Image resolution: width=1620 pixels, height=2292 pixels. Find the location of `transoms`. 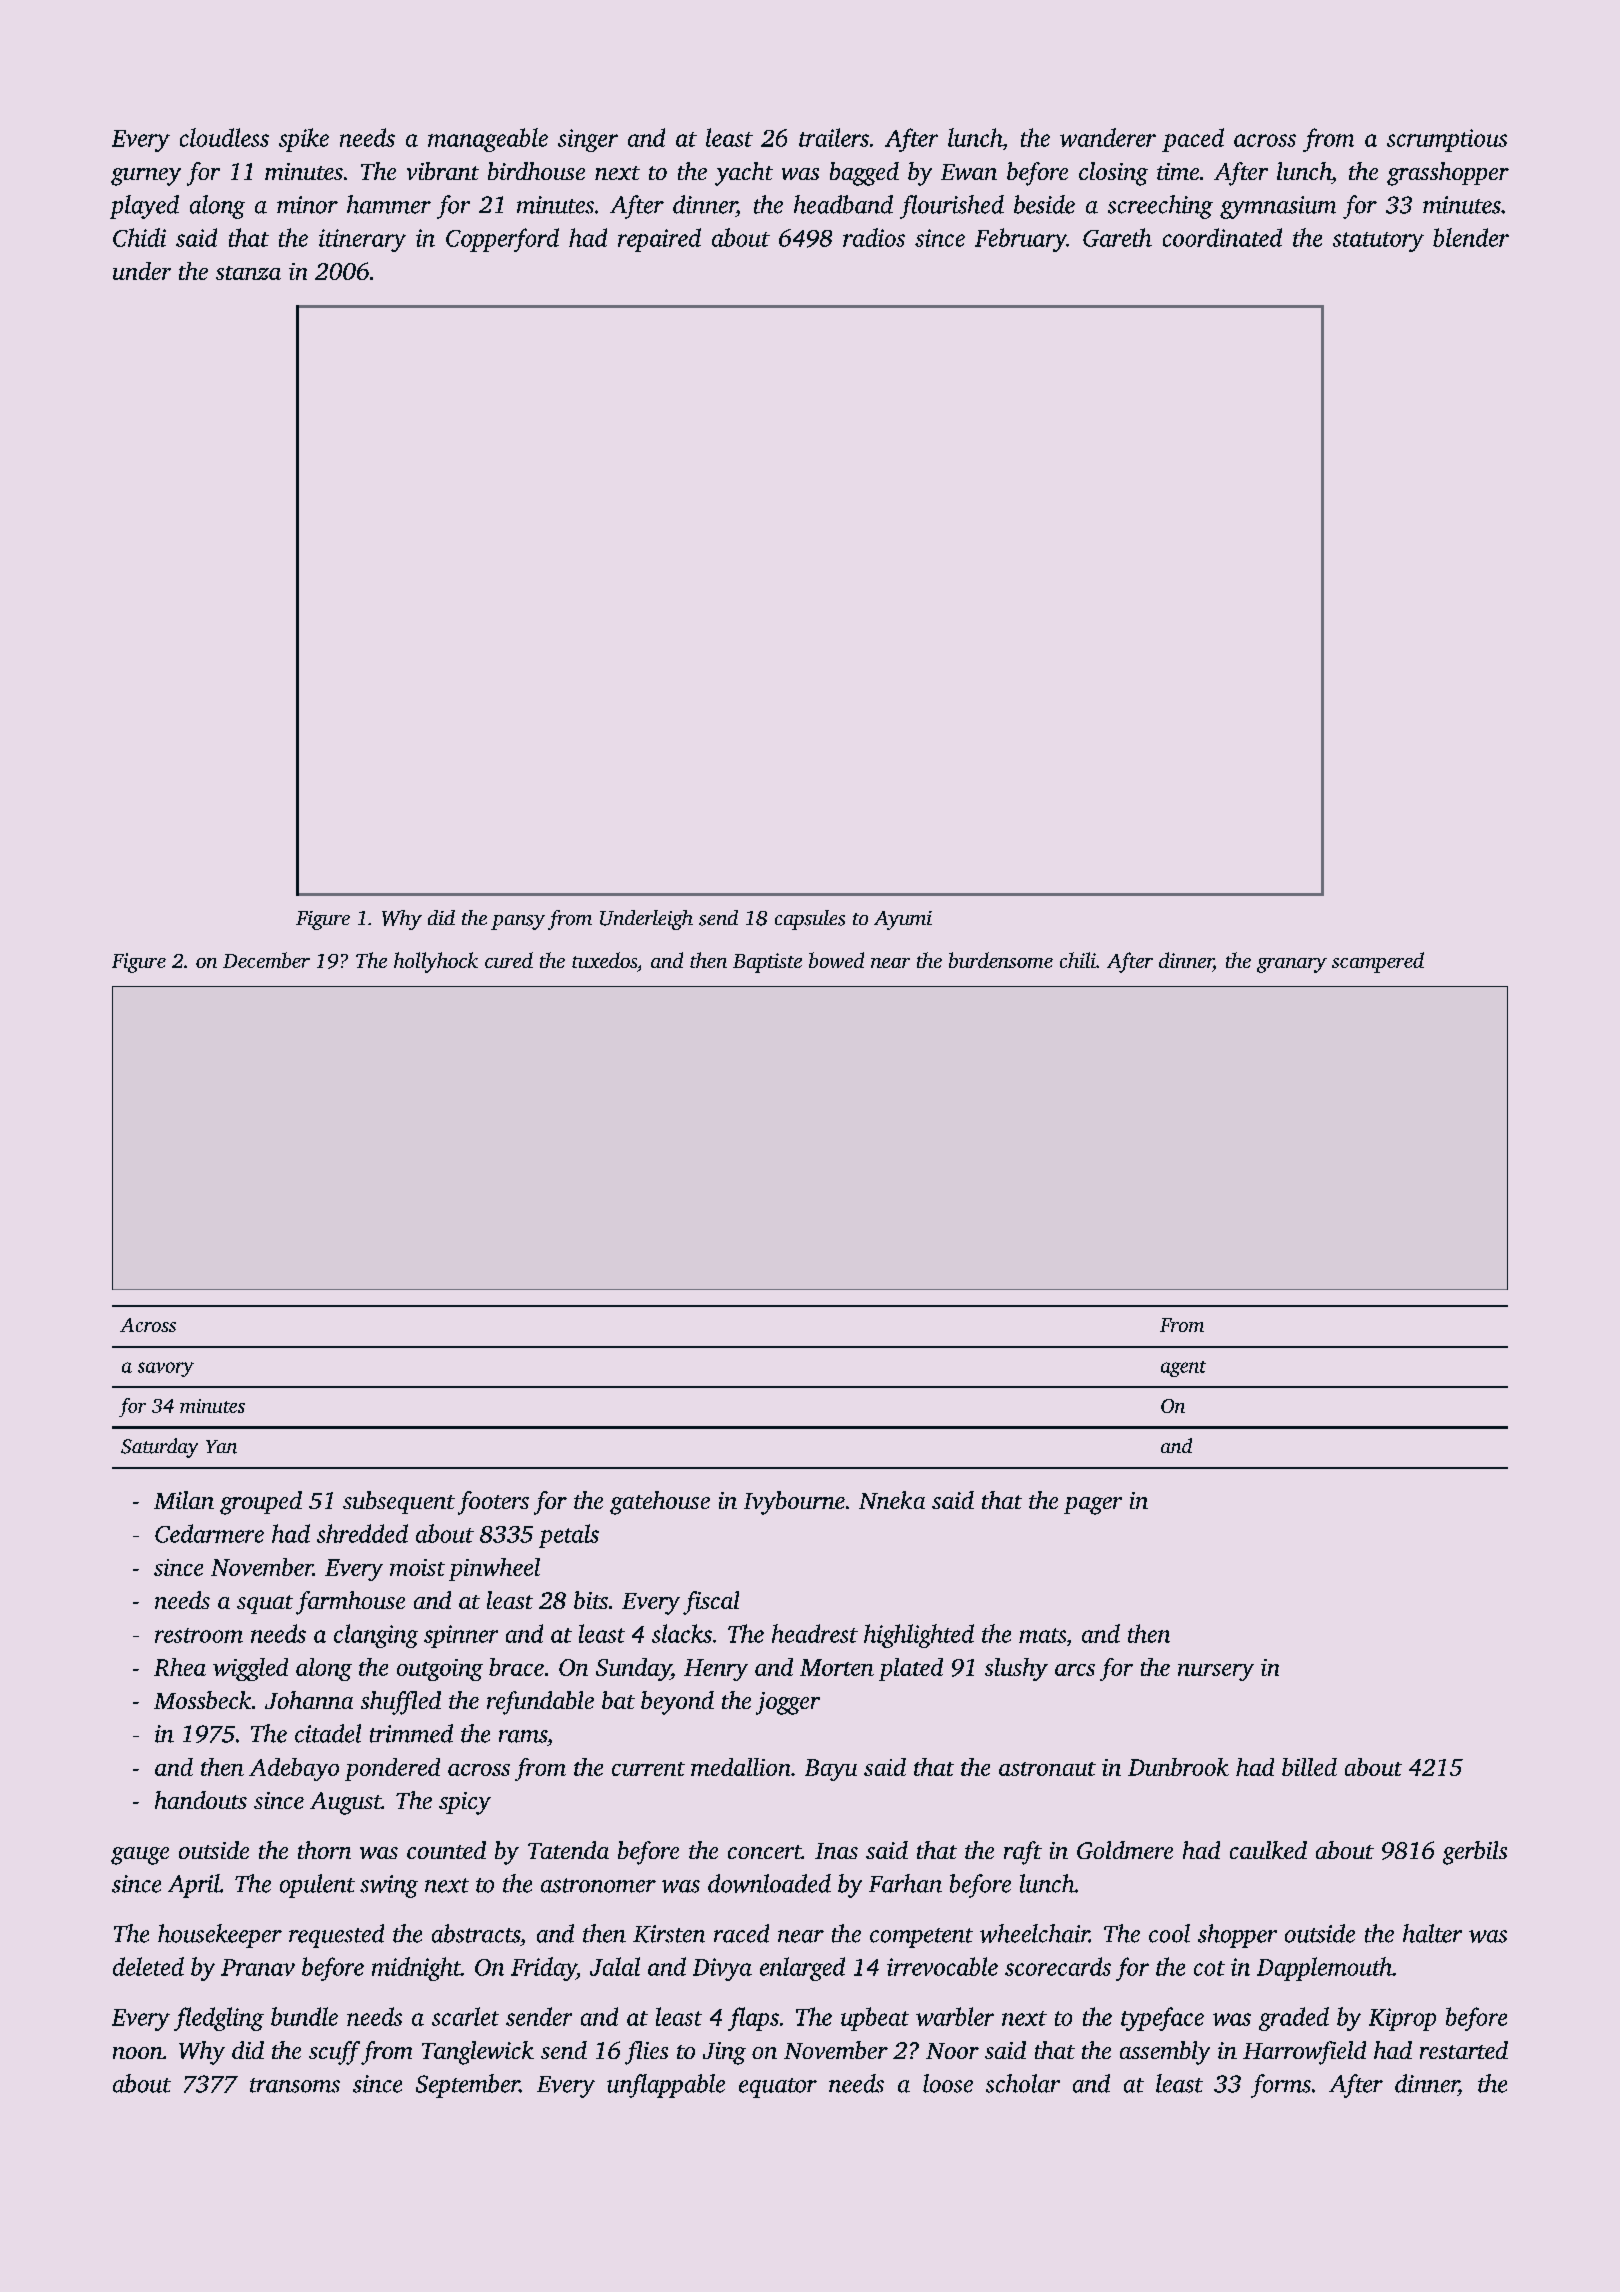

transoms is located at coordinates (295, 2085).
